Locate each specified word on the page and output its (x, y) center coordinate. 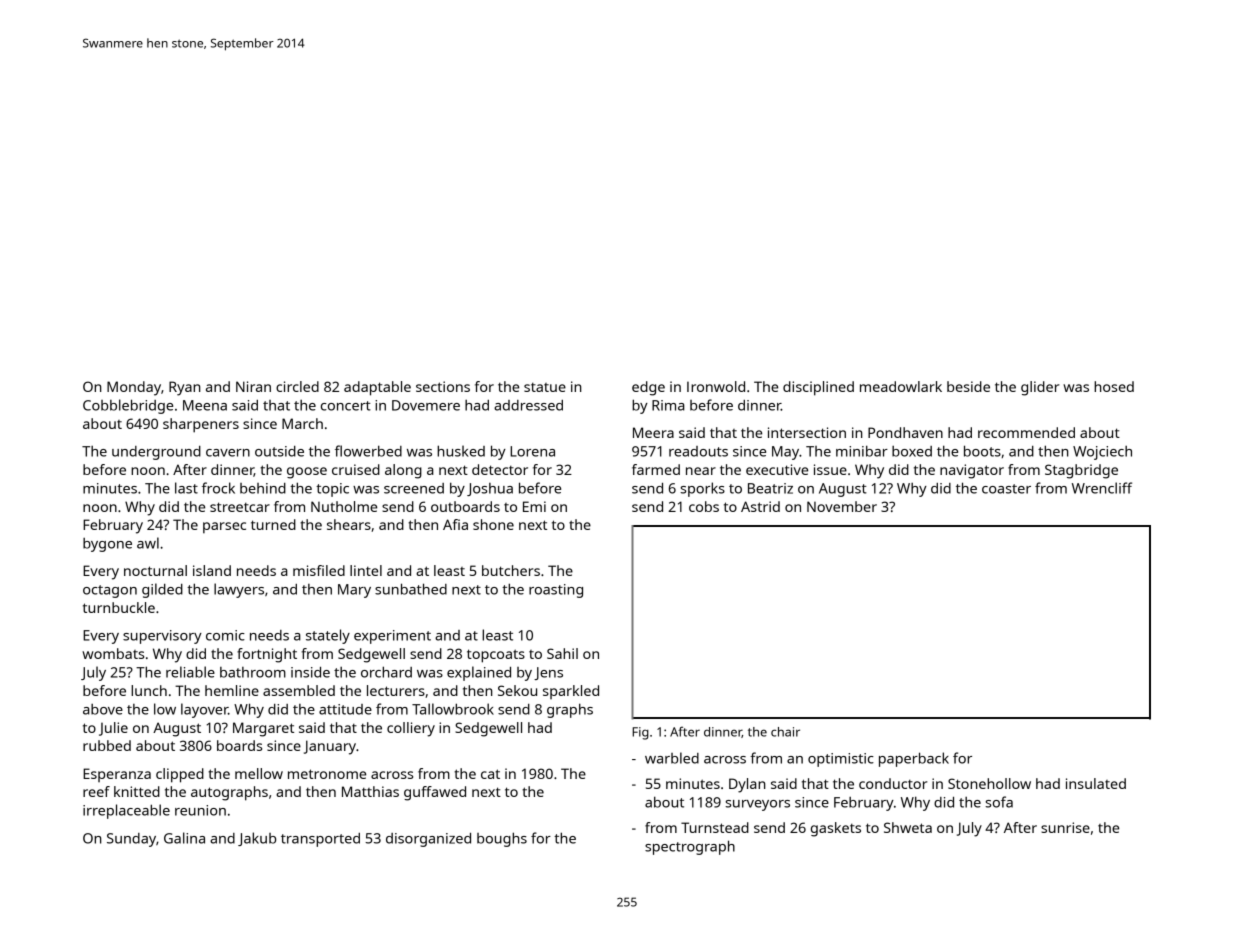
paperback (914, 759)
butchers (511, 570)
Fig (640, 733)
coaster (1006, 489)
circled (297, 386)
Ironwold (716, 386)
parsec (224, 528)
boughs (502, 839)
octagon (110, 591)
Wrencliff (1102, 488)
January (330, 747)
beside (968, 386)
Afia (455, 524)
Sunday (131, 840)
